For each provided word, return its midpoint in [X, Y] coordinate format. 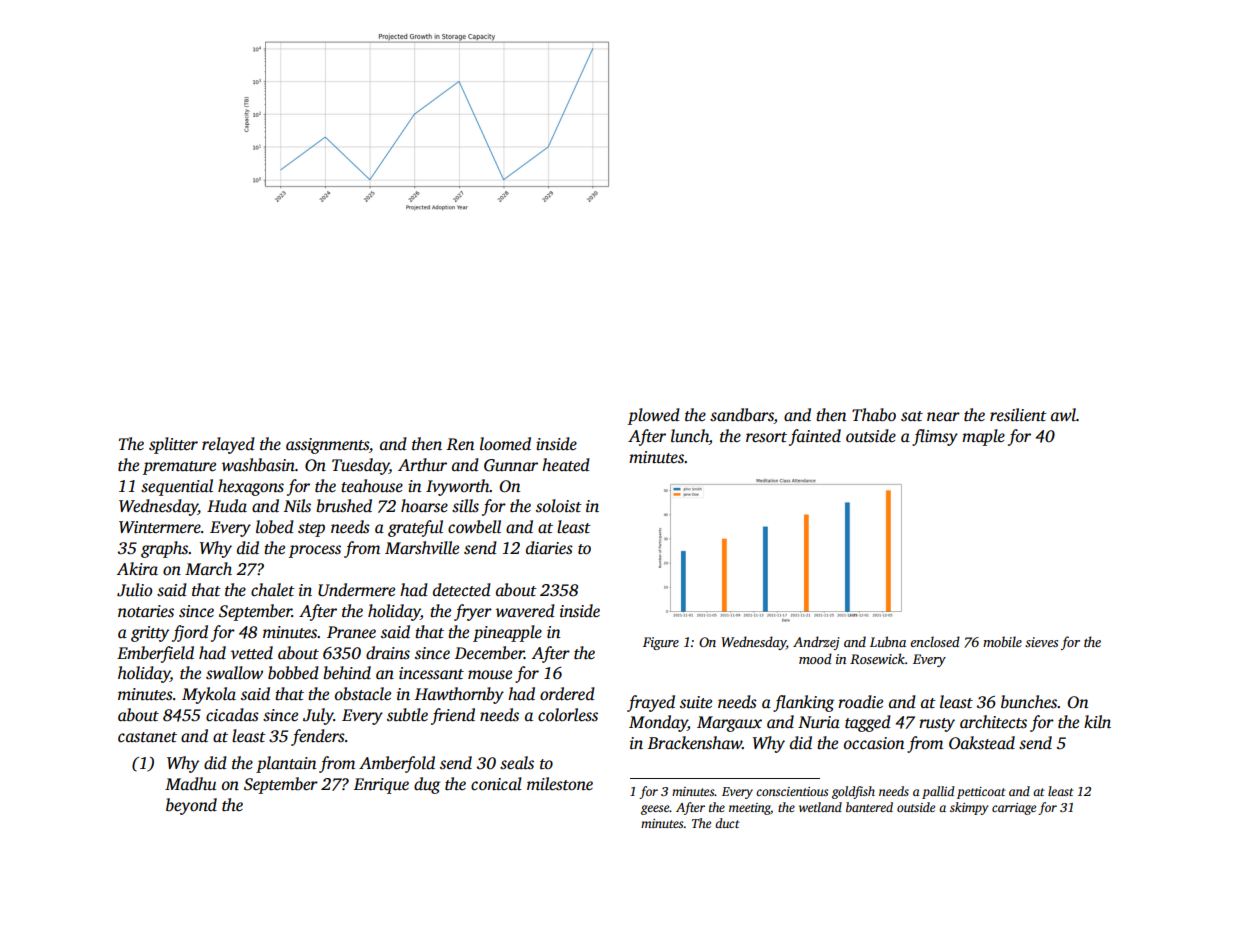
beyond [191, 806]
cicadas [232, 715]
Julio [134, 590]
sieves [1041, 642]
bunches [1029, 702]
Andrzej [816, 643]
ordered [567, 694]
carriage [1014, 809]
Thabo [874, 415]
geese [655, 810]
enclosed [935, 641]
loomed [505, 444]
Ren [460, 444]
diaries [549, 548]
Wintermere [160, 527]
